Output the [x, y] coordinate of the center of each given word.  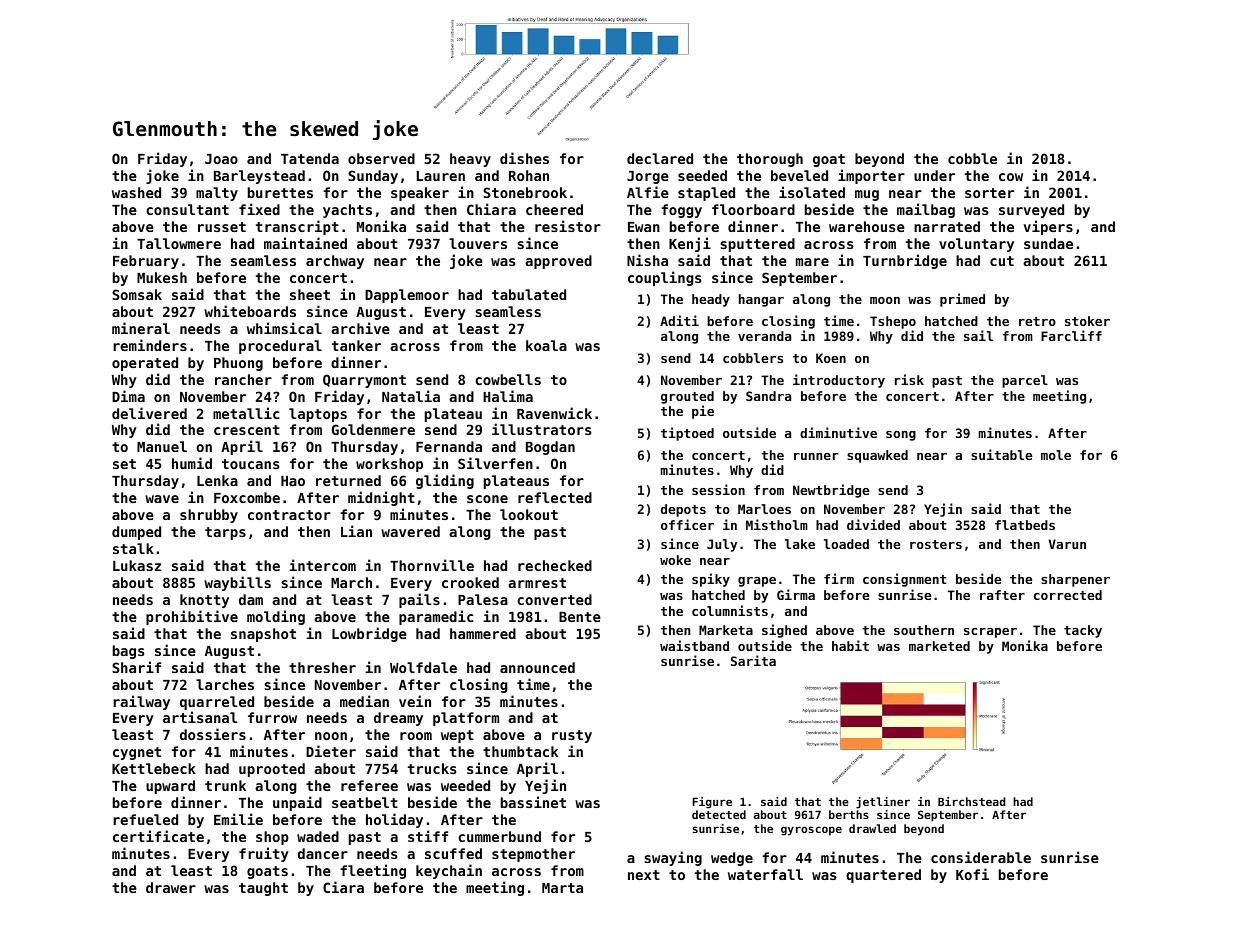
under [934, 175]
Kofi [972, 874]
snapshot [263, 635]
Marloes [764, 509]
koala [546, 345]
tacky [1083, 631]
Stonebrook [525, 192]
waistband [694, 645]
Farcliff [1071, 335]
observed [381, 158]
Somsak [137, 294]
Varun [1067, 544]
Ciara [343, 887]
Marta [562, 888]
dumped [136, 533]
